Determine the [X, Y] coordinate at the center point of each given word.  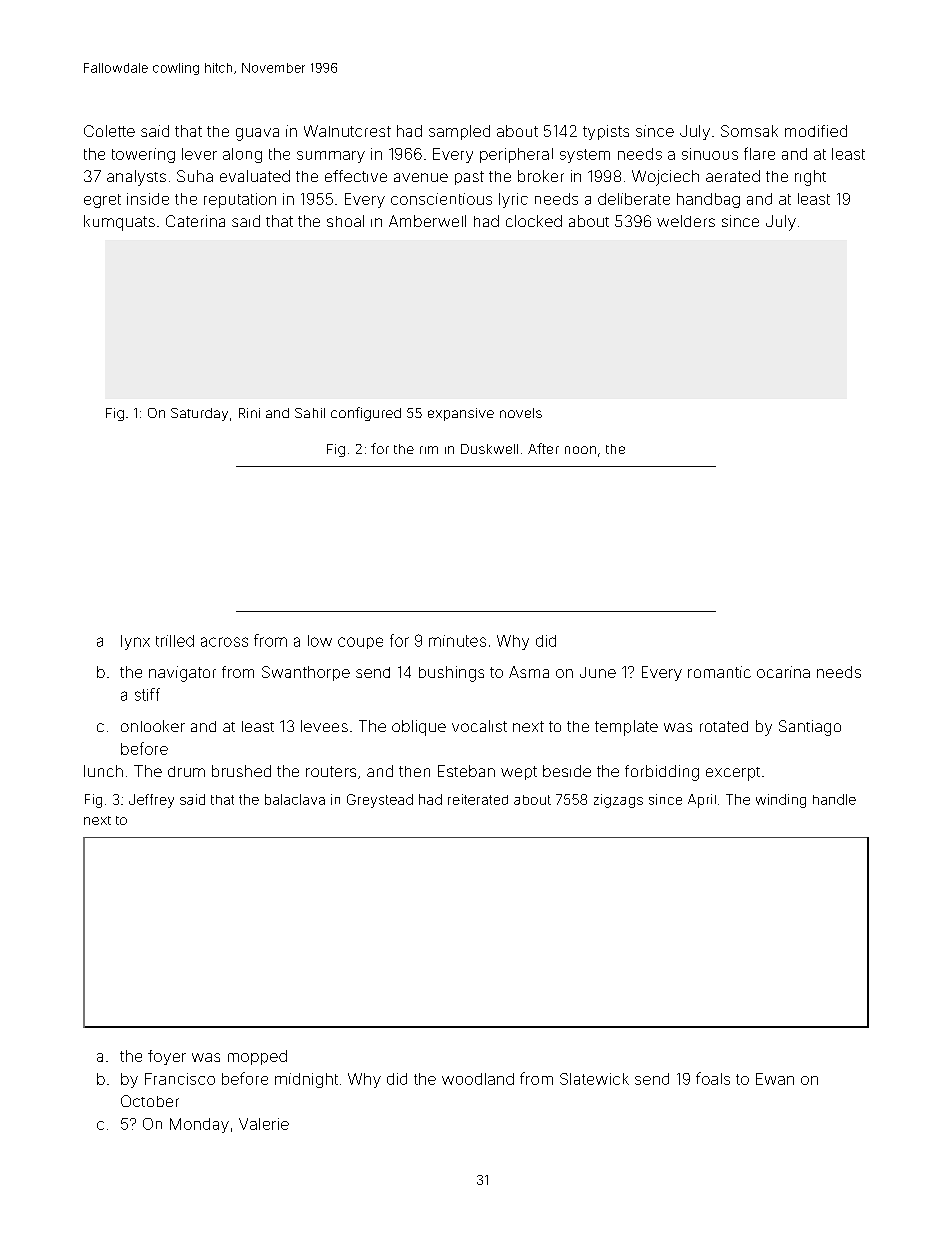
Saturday [199, 414]
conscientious [441, 199]
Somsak [749, 131]
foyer [167, 1057]
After [543, 448]
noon [580, 450]
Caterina [195, 221]
